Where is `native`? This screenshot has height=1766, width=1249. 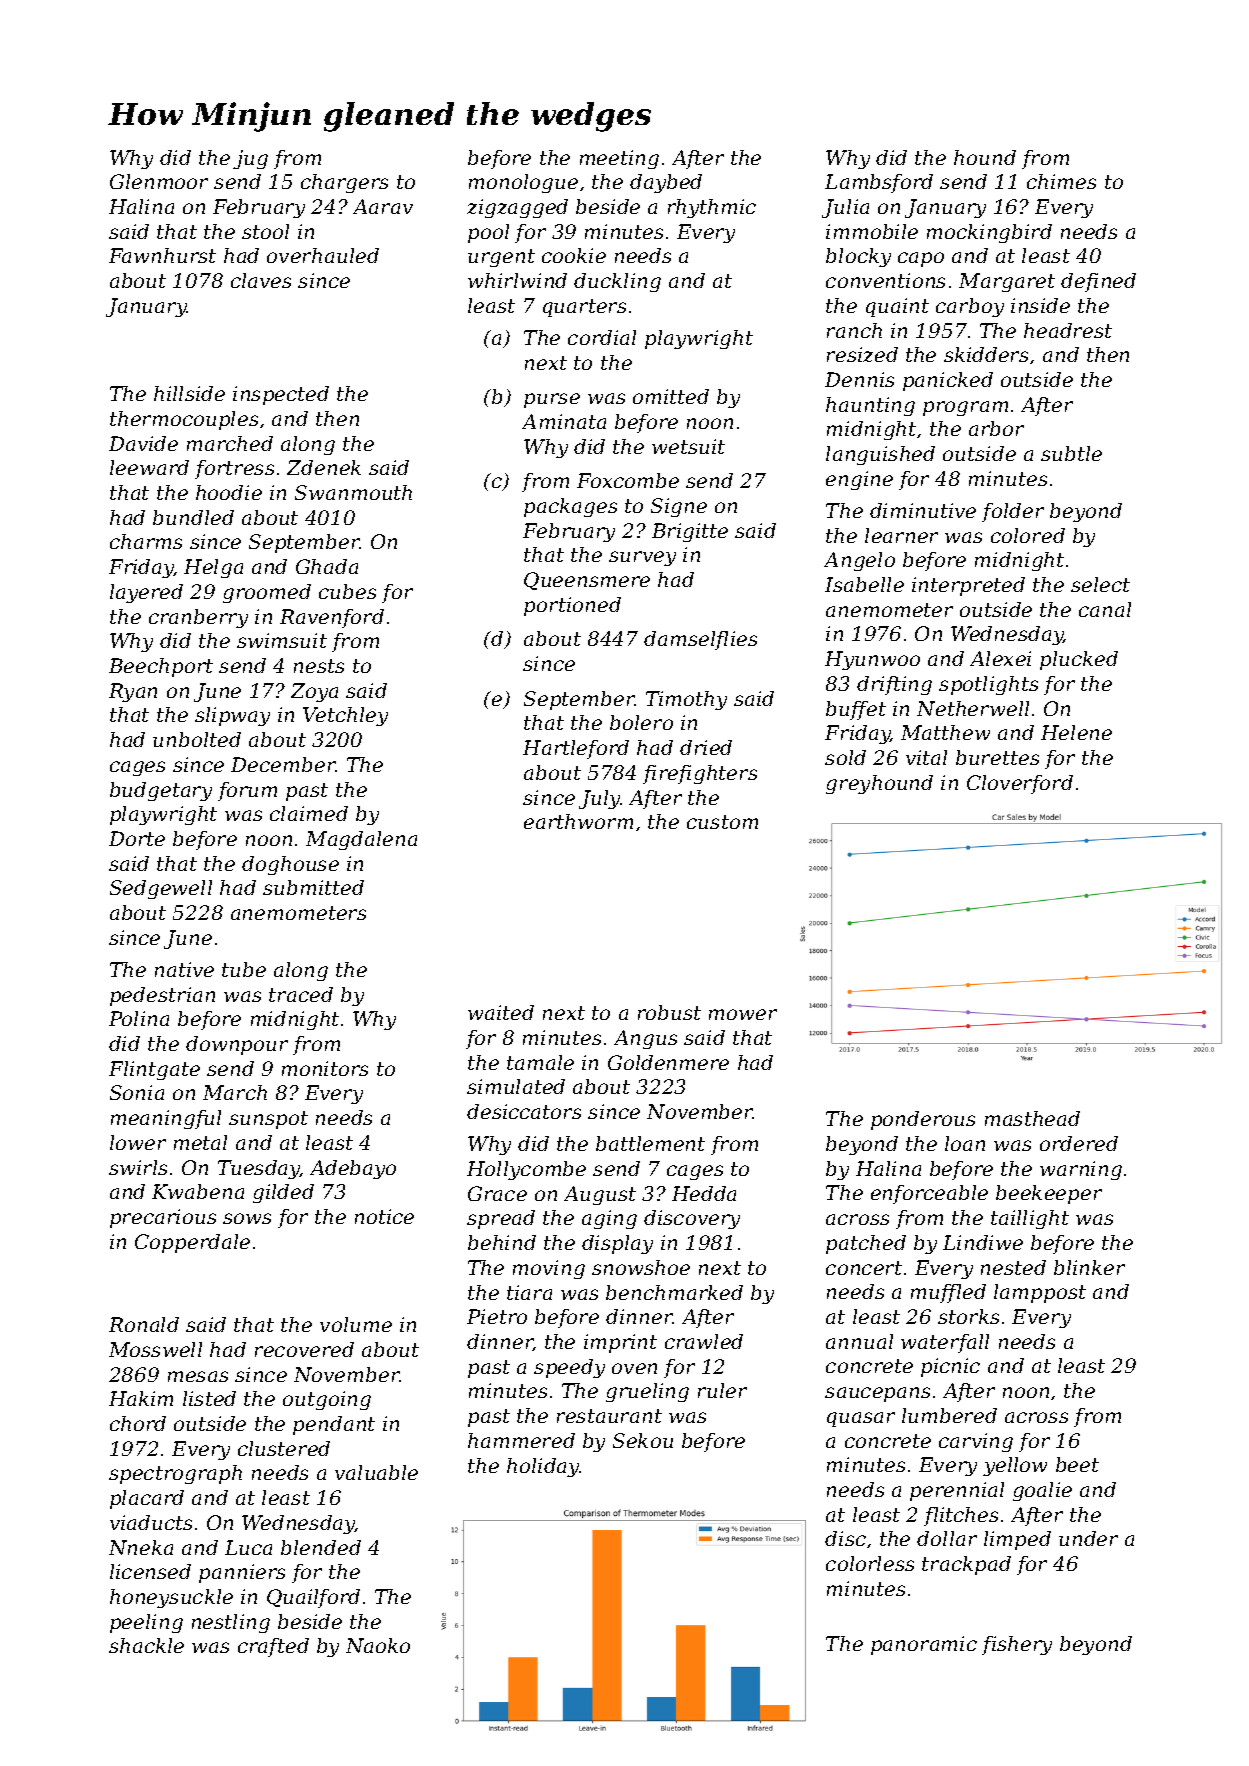
native is located at coordinates (184, 969).
